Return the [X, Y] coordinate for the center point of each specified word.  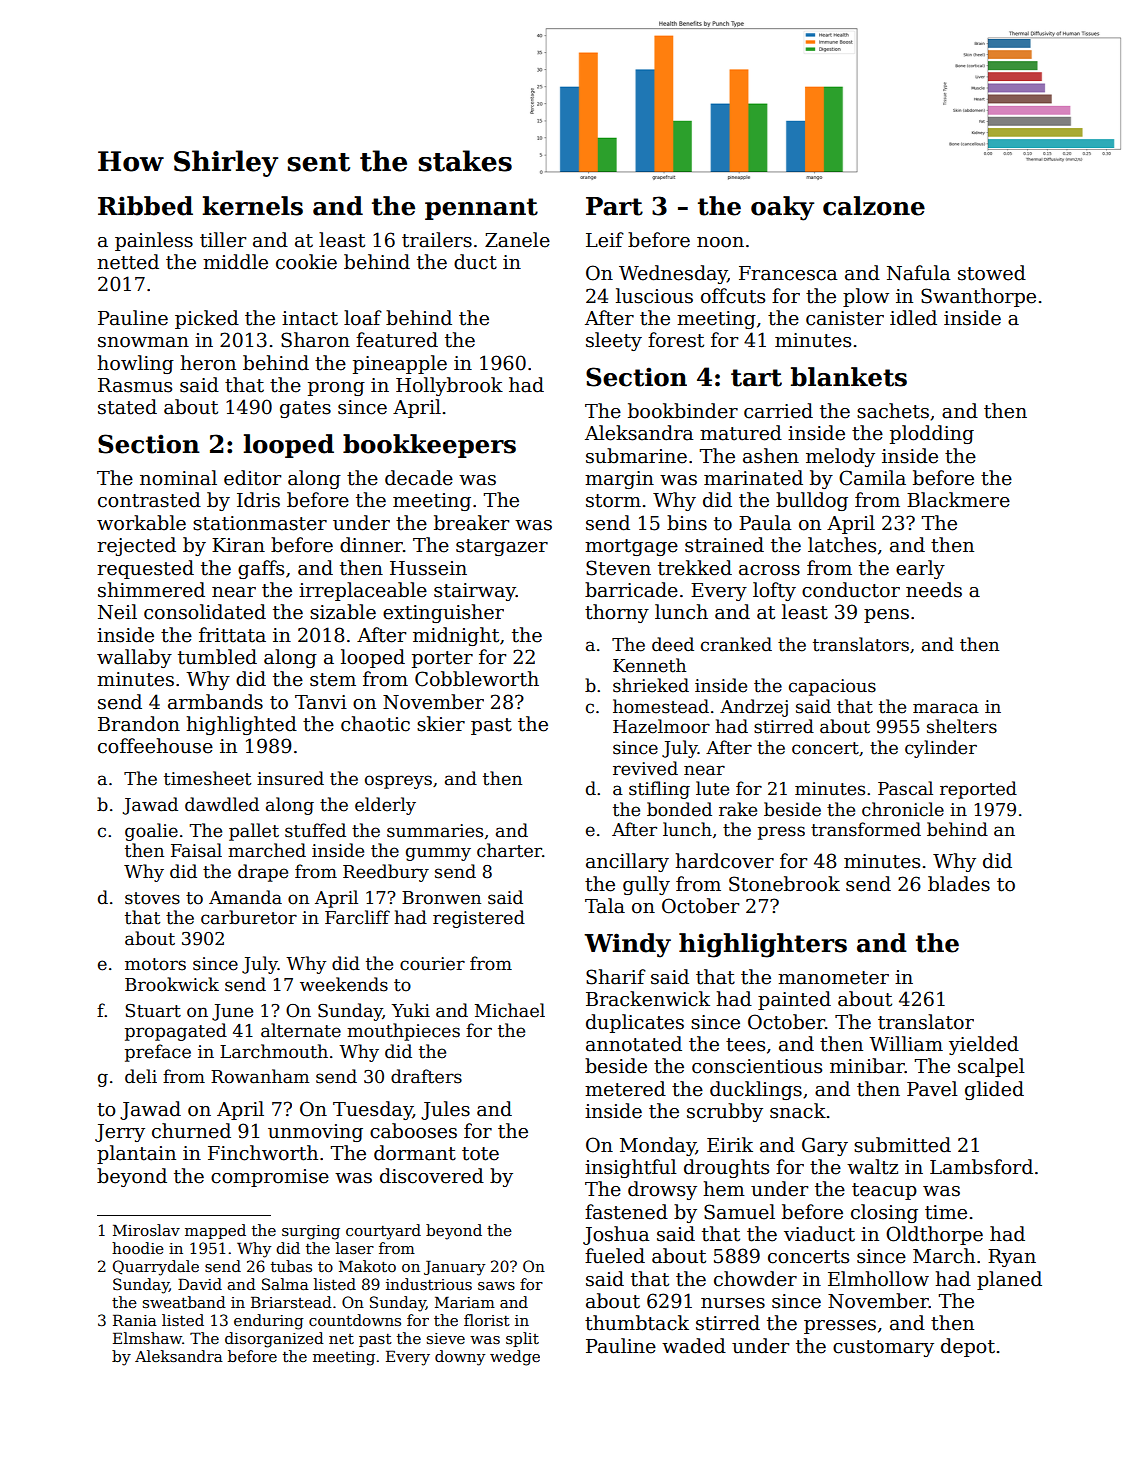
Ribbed [145, 206]
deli [141, 1076]
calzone [874, 206]
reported [978, 790]
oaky [782, 208]
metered [625, 1089]
